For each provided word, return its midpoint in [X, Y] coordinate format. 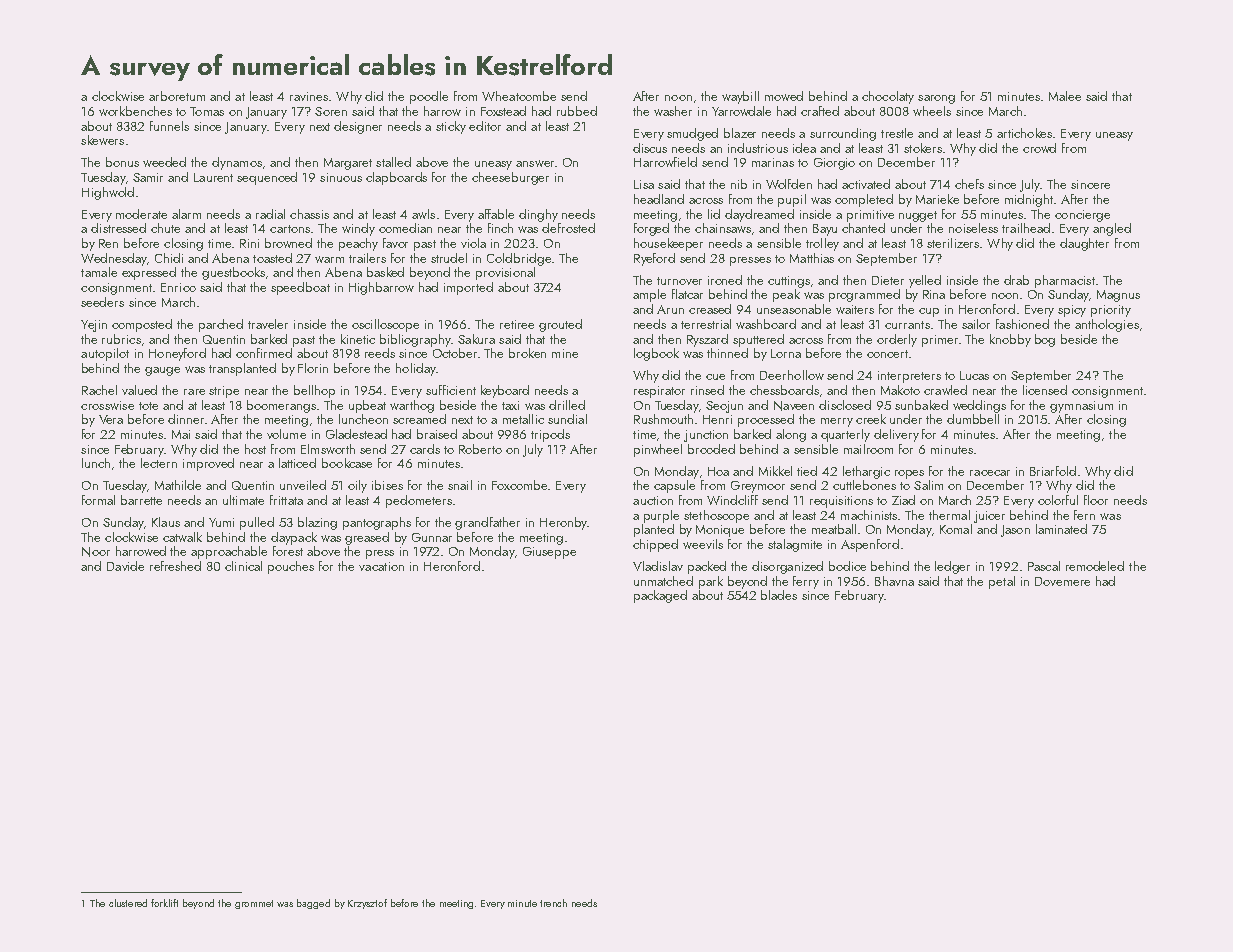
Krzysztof [367, 904]
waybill [740, 97]
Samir [148, 177]
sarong [936, 99]
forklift [164, 903]
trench [553, 903]
